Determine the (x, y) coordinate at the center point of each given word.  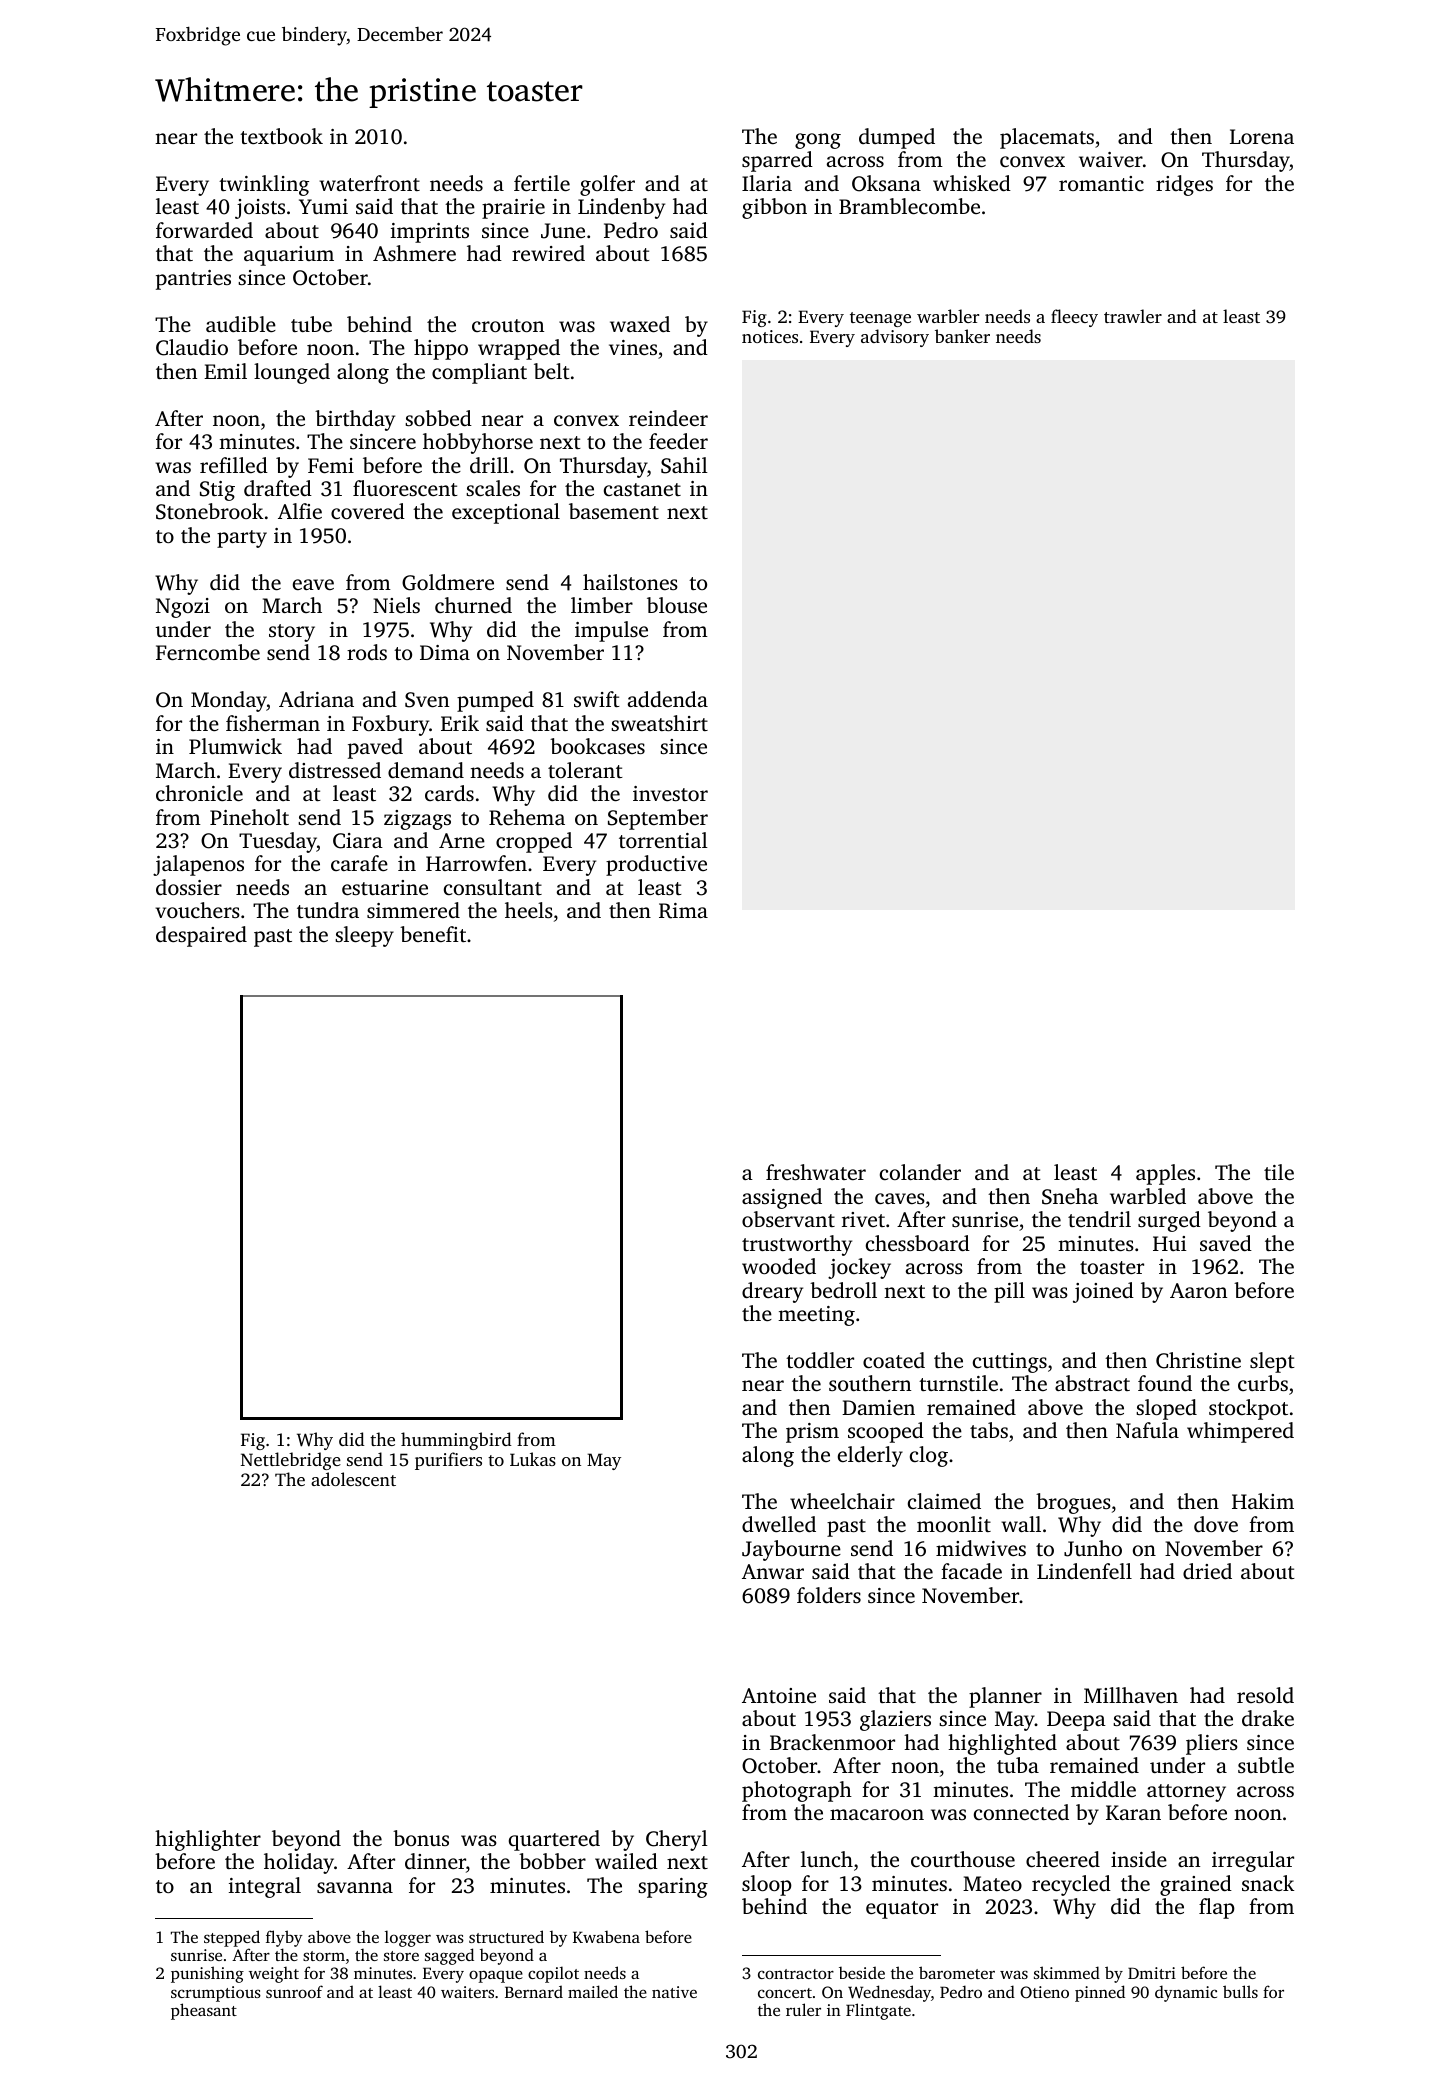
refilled (234, 465)
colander (920, 1172)
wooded (779, 1266)
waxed (640, 324)
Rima (683, 911)
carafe (359, 863)
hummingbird (456, 1441)
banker (962, 336)
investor (670, 793)
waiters (467, 1992)
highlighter (208, 1840)
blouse (677, 605)
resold (1265, 1695)
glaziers (895, 1720)
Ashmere (414, 253)
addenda (668, 699)
